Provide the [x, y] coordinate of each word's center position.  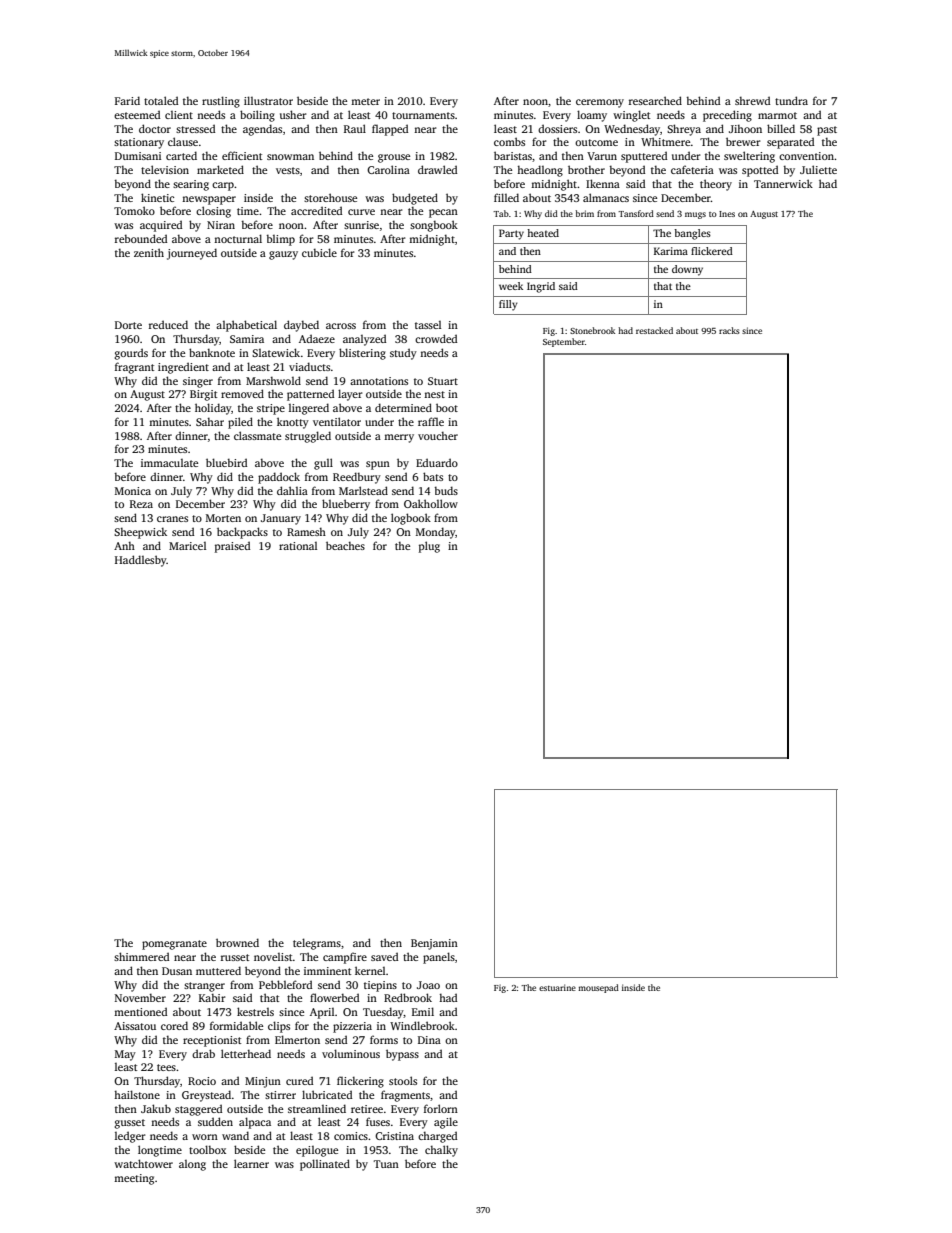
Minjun [263, 1082]
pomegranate [174, 945]
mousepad [598, 988]
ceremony [600, 103]
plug [429, 547]
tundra [791, 100]
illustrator [268, 100]
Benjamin [434, 944]
